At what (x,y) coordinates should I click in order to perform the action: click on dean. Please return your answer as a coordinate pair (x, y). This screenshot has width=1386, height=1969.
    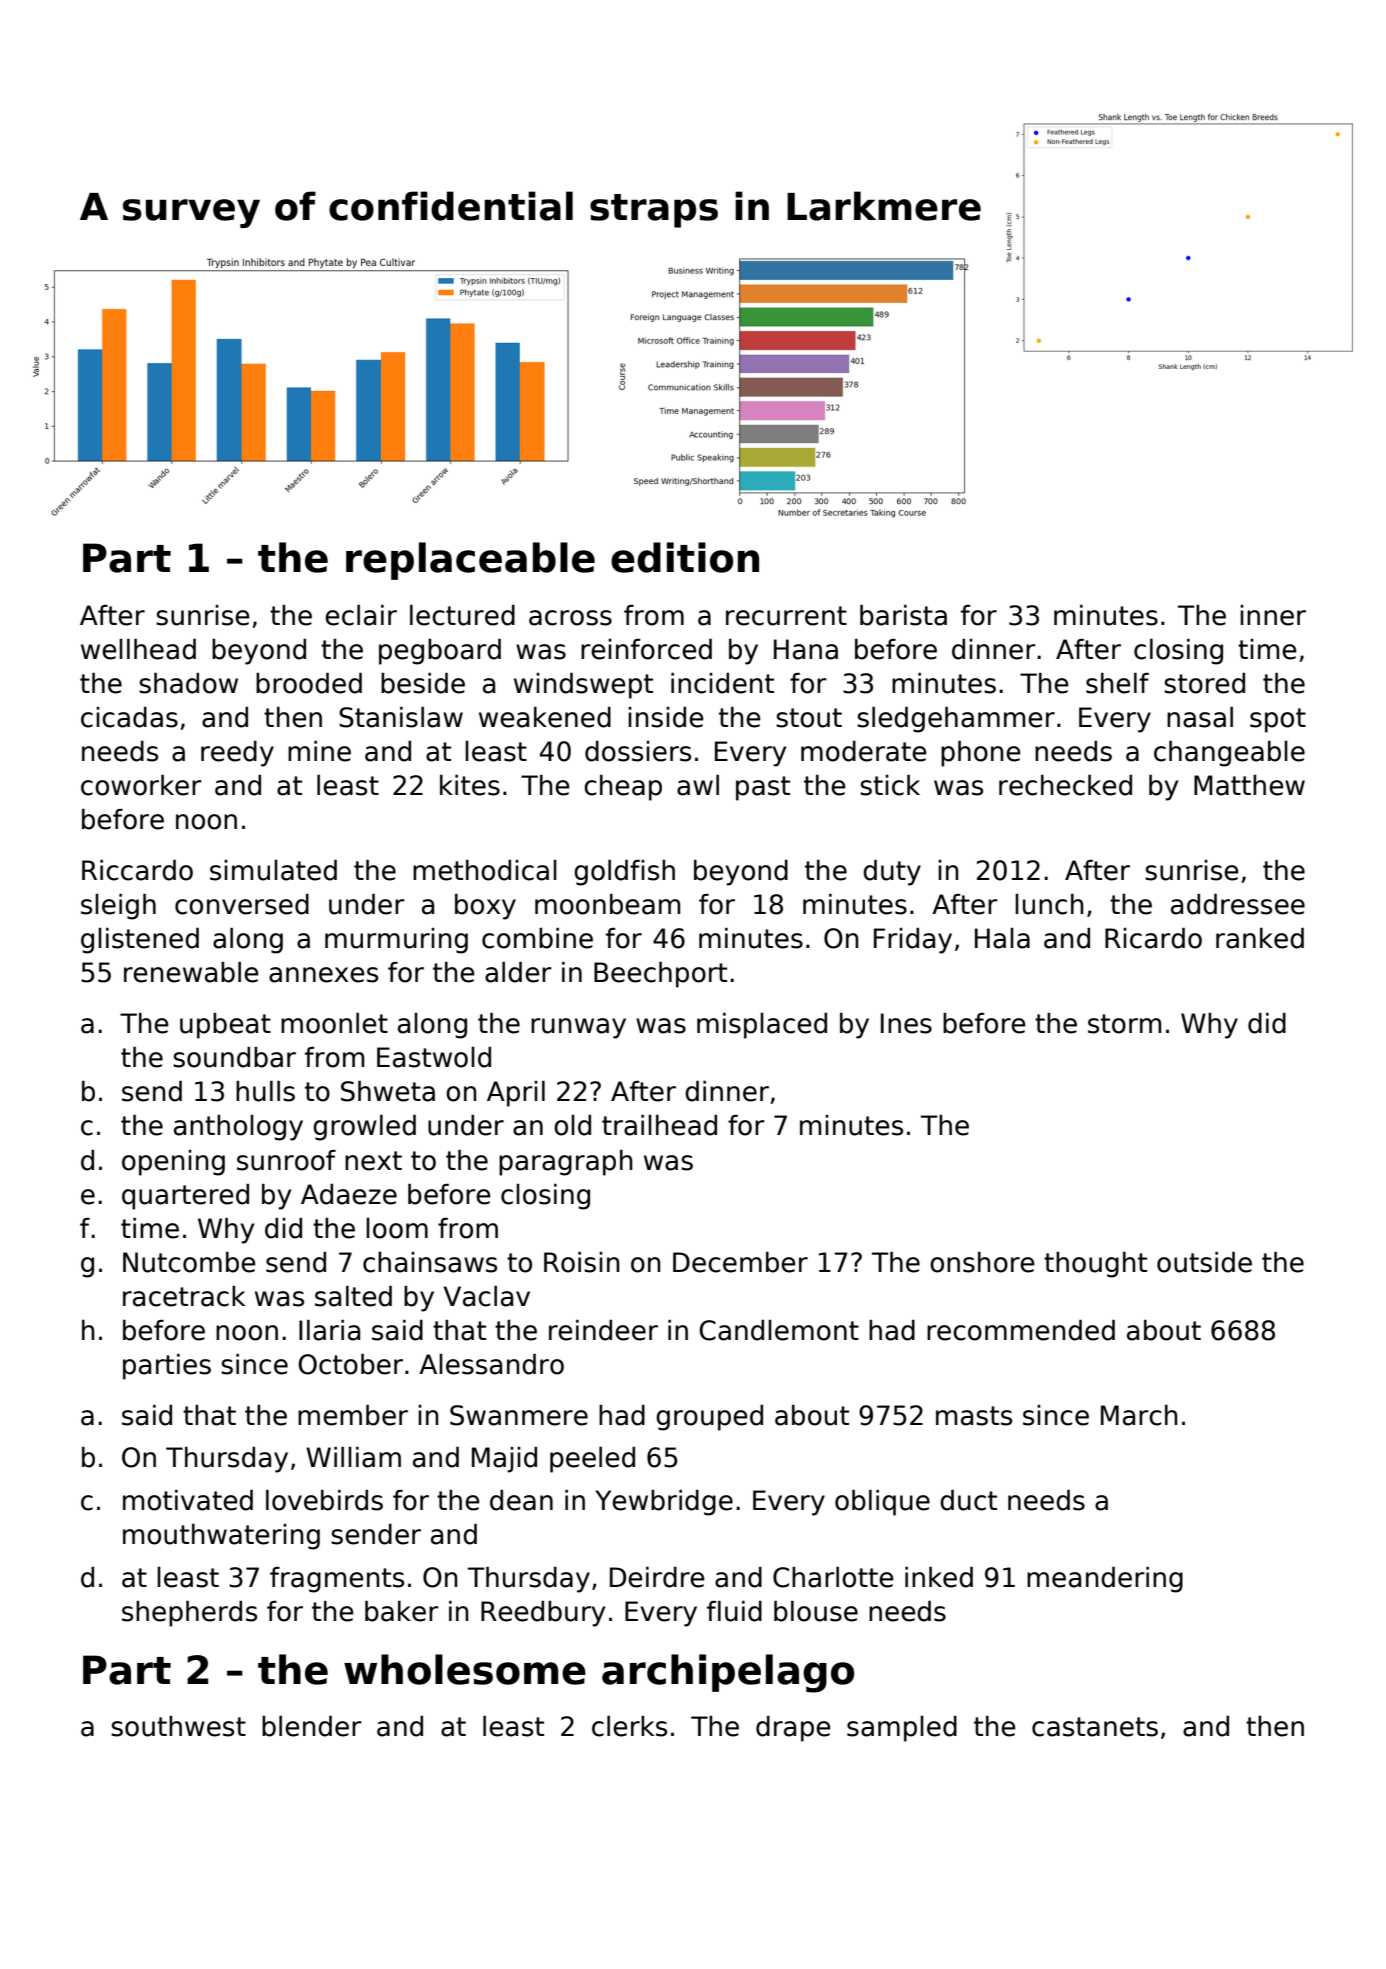
    Looking at the image, I should click on (521, 1500).
